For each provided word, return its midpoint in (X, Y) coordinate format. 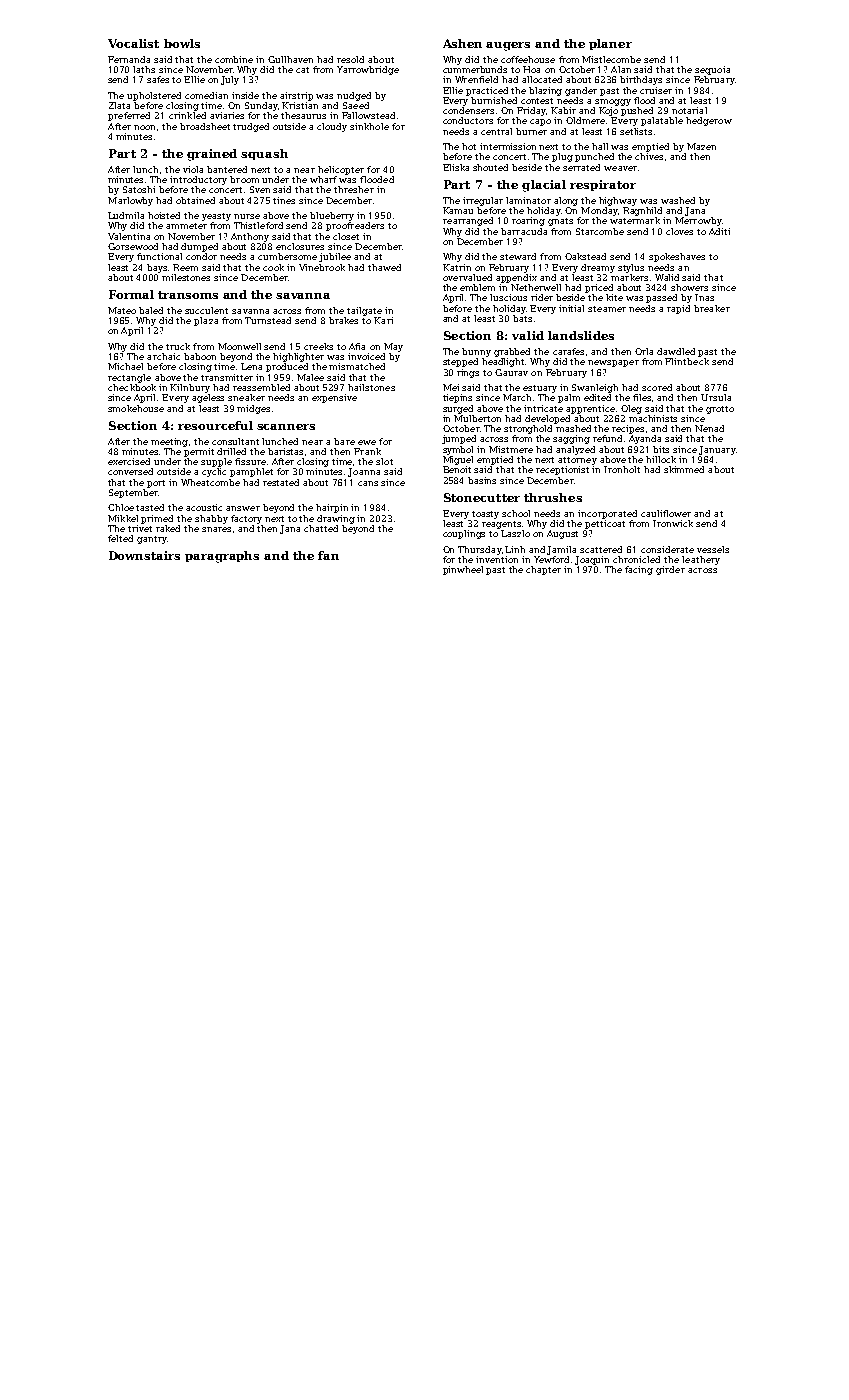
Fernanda (129, 59)
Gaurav (511, 372)
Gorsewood (133, 246)
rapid (678, 309)
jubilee (335, 257)
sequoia (712, 70)
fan (328, 555)
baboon (200, 356)
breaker (712, 308)
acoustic (204, 507)
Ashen (462, 43)
